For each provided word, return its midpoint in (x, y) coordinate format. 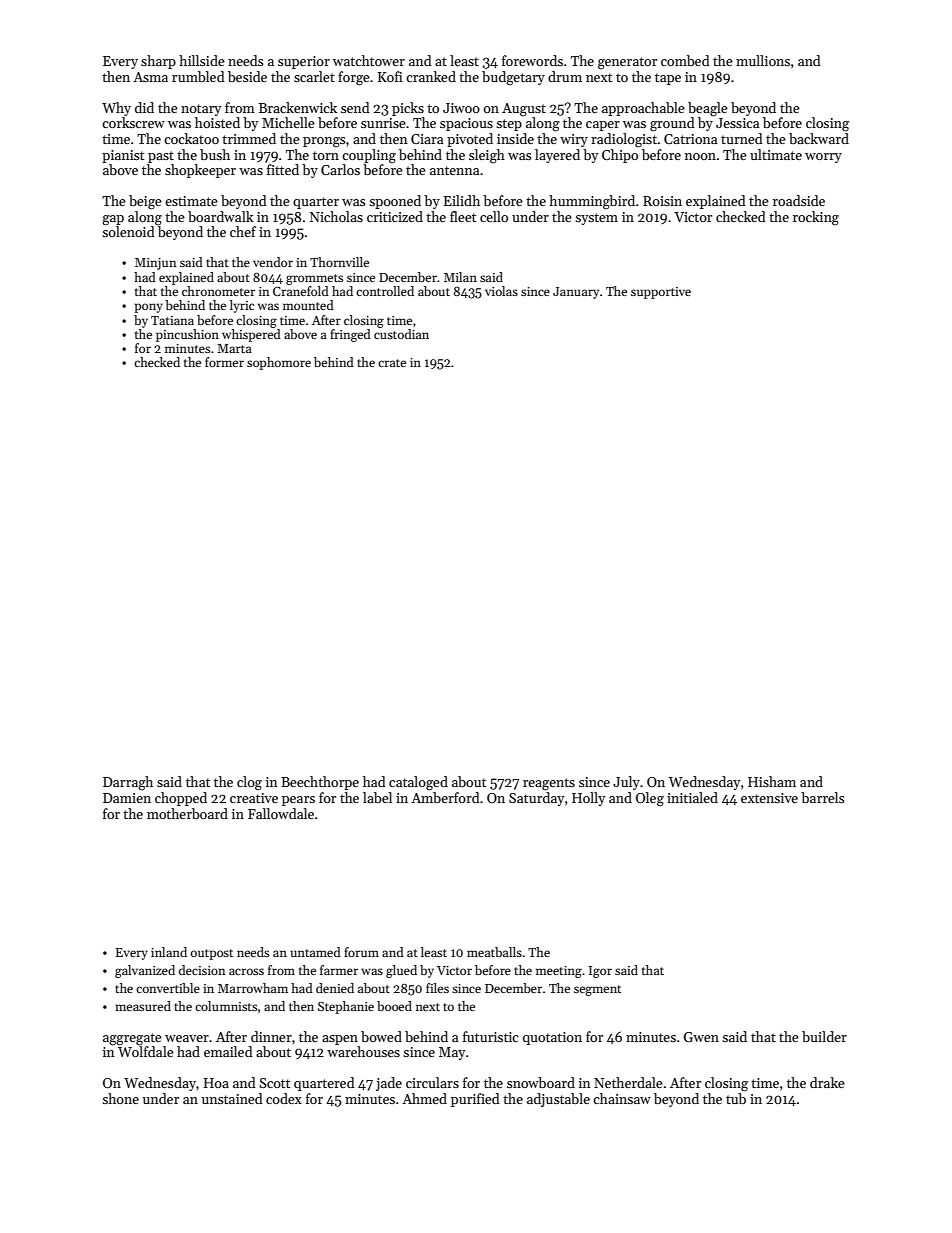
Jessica (737, 123)
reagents (549, 784)
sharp (158, 62)
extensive (769, 798)
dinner (271, 1036)
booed (394, 1006)
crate (392, 363)
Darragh (128, 783)
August (524, 110)
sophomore (279, 363)
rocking (816, 218)
